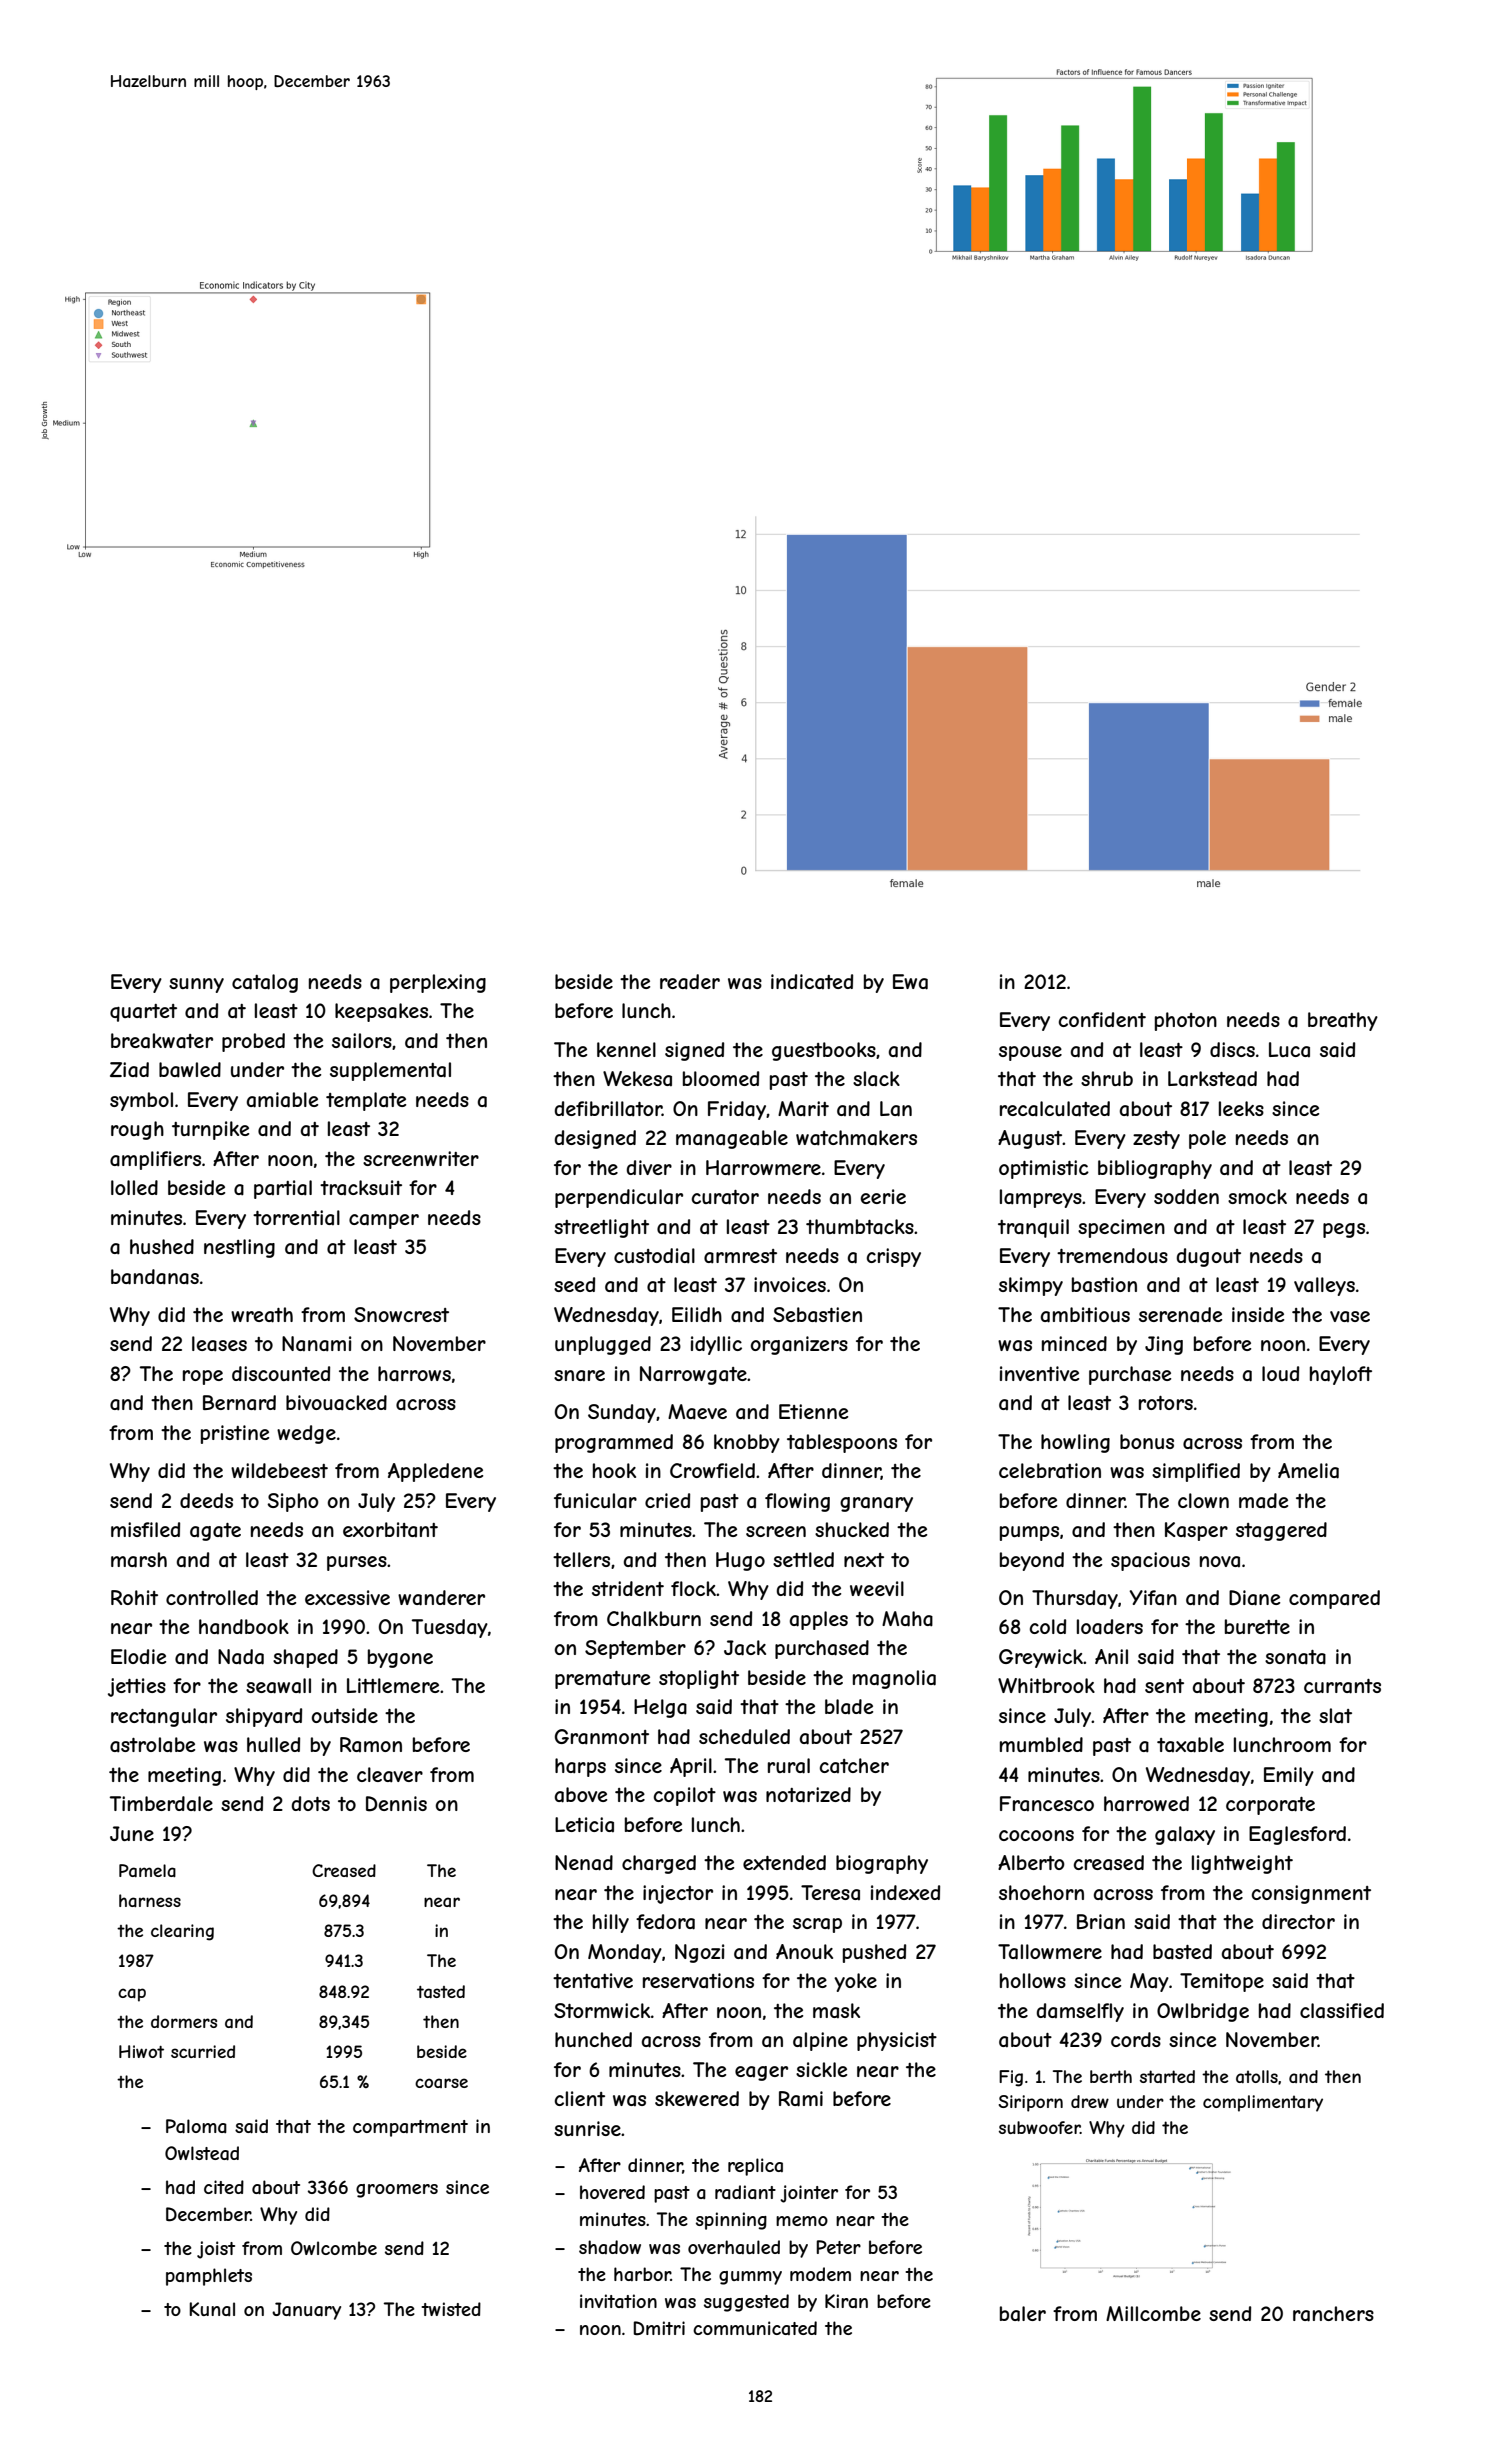 Image resolution: width=1496 pixels, height=2464 pixels. What do you see at coordinates (654, 1256) in the page?
I see `custodial` at bounding box center [654, 1256].
